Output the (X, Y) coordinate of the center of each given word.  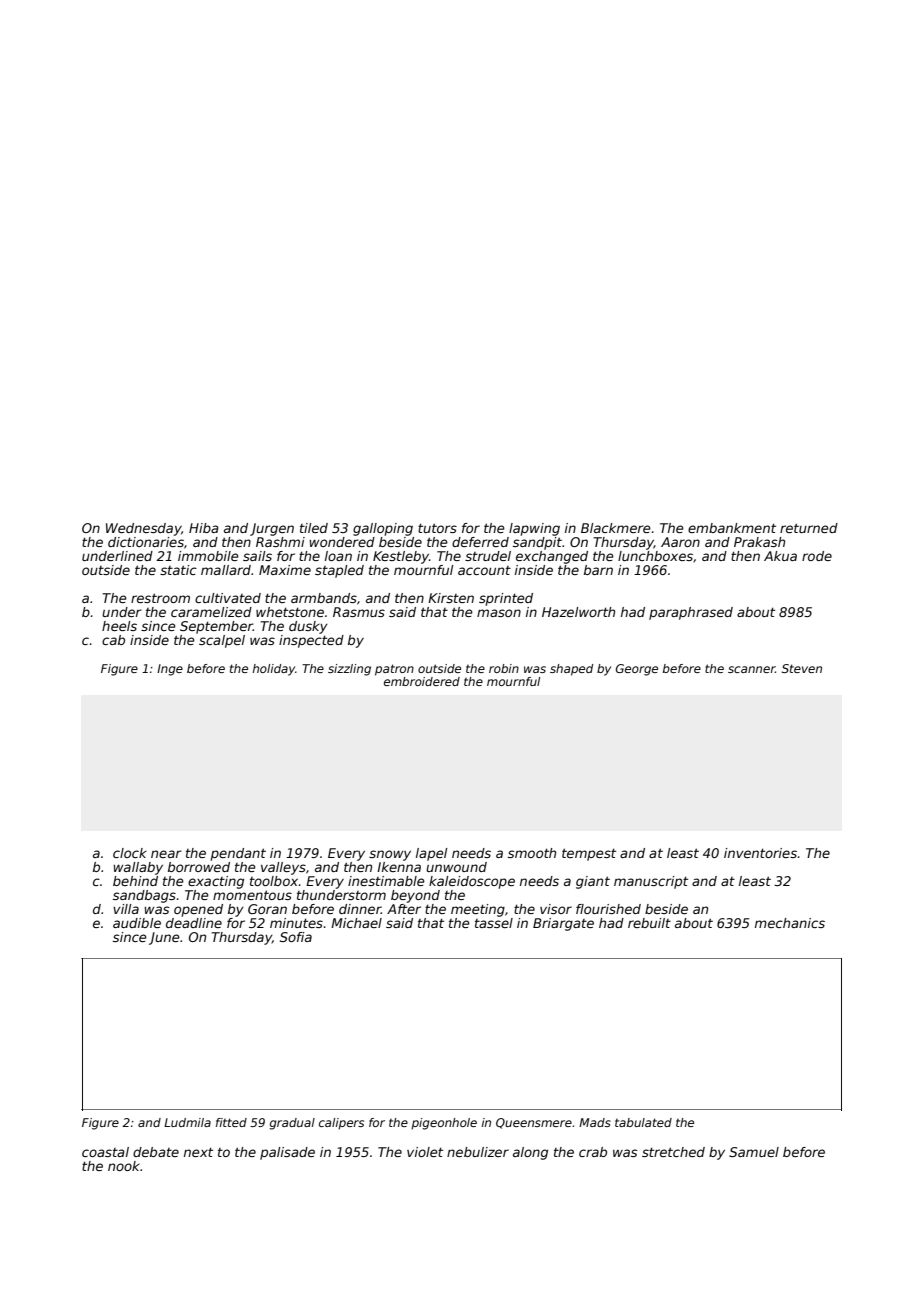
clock (130, 853)
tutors (437, 528)
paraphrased (691, 613)
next (198, 1152)
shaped (571, 670)
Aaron (680, 542)
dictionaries (146, 542)
